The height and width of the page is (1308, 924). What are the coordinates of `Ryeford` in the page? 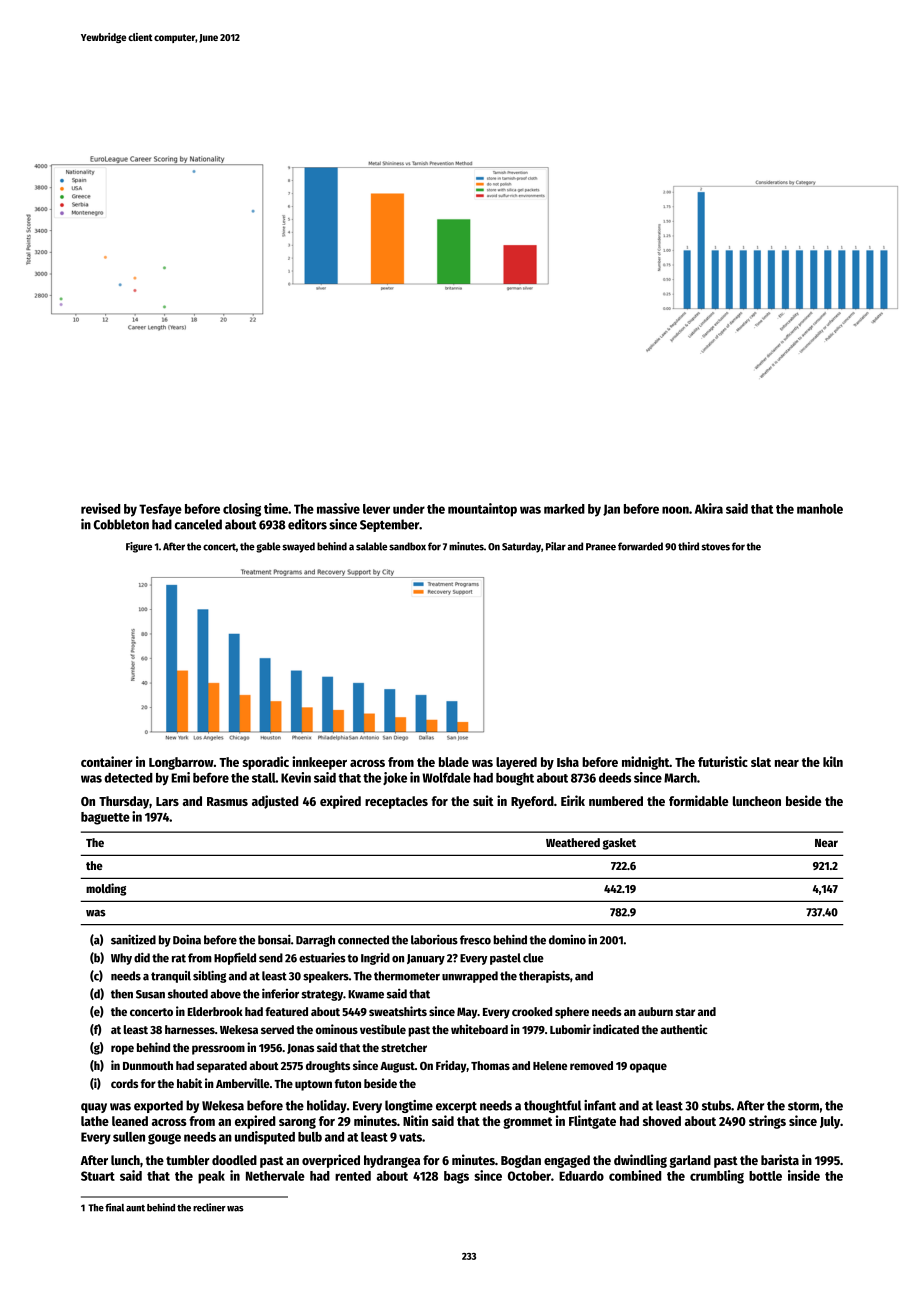 It's located at (532, 802).
